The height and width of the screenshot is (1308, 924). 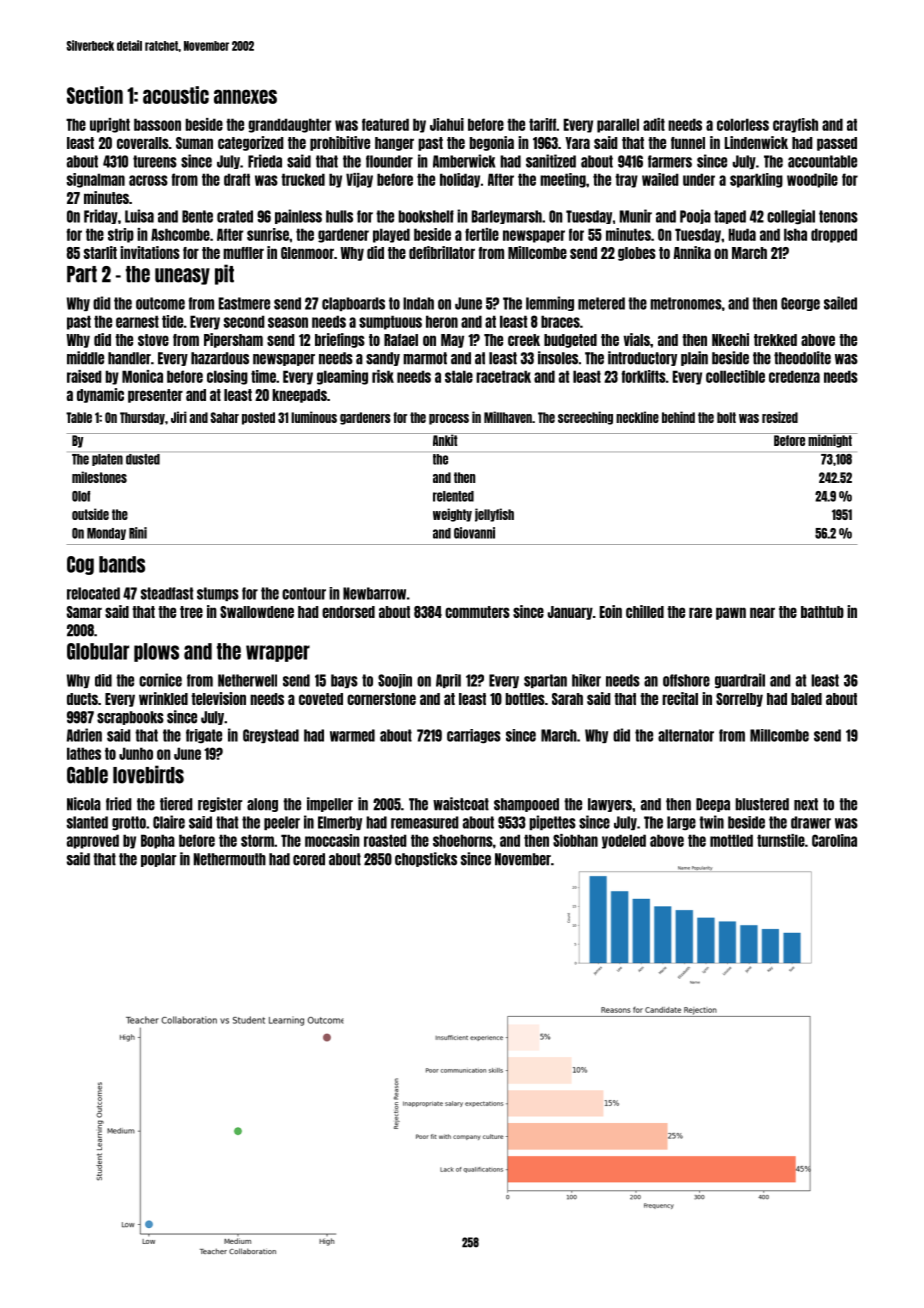 What do you see at coordinates (230, 859) in the screenshot?
I see `Nethermouth` at bounding box center [230, 859].
